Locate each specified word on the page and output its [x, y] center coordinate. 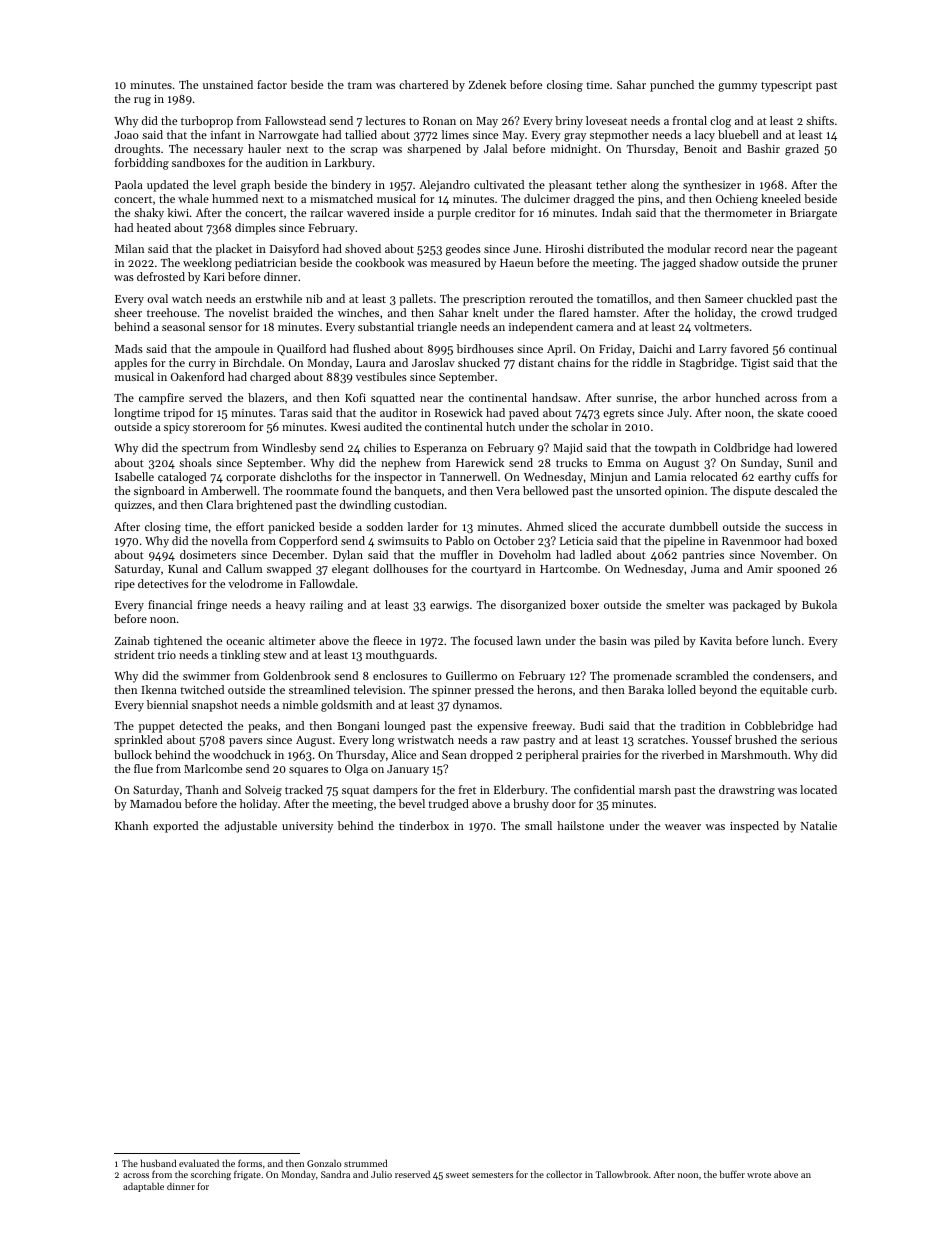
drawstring [747, 791]
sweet [457, 1175]
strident [134, 654]
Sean [454, 755]
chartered [423, 84]
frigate [247, 1175]
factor [272, 84]
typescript [786, 86]
